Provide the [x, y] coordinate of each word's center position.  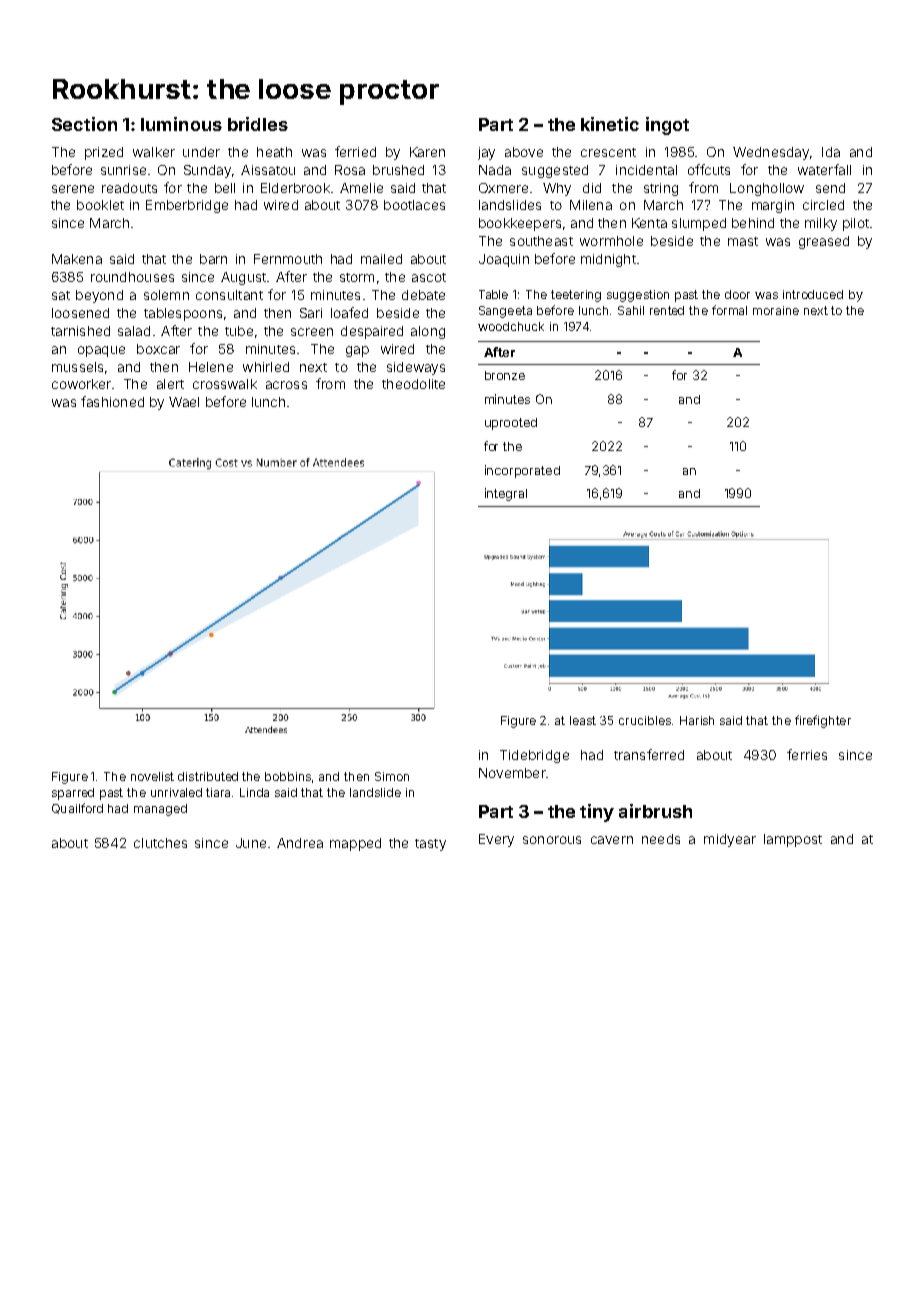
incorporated [522, 471]
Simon [392, 776]
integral [506, 494]
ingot [667, 126]
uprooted [511, 424]
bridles [258, 124]
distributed [208, 776]
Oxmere [503, 188]
